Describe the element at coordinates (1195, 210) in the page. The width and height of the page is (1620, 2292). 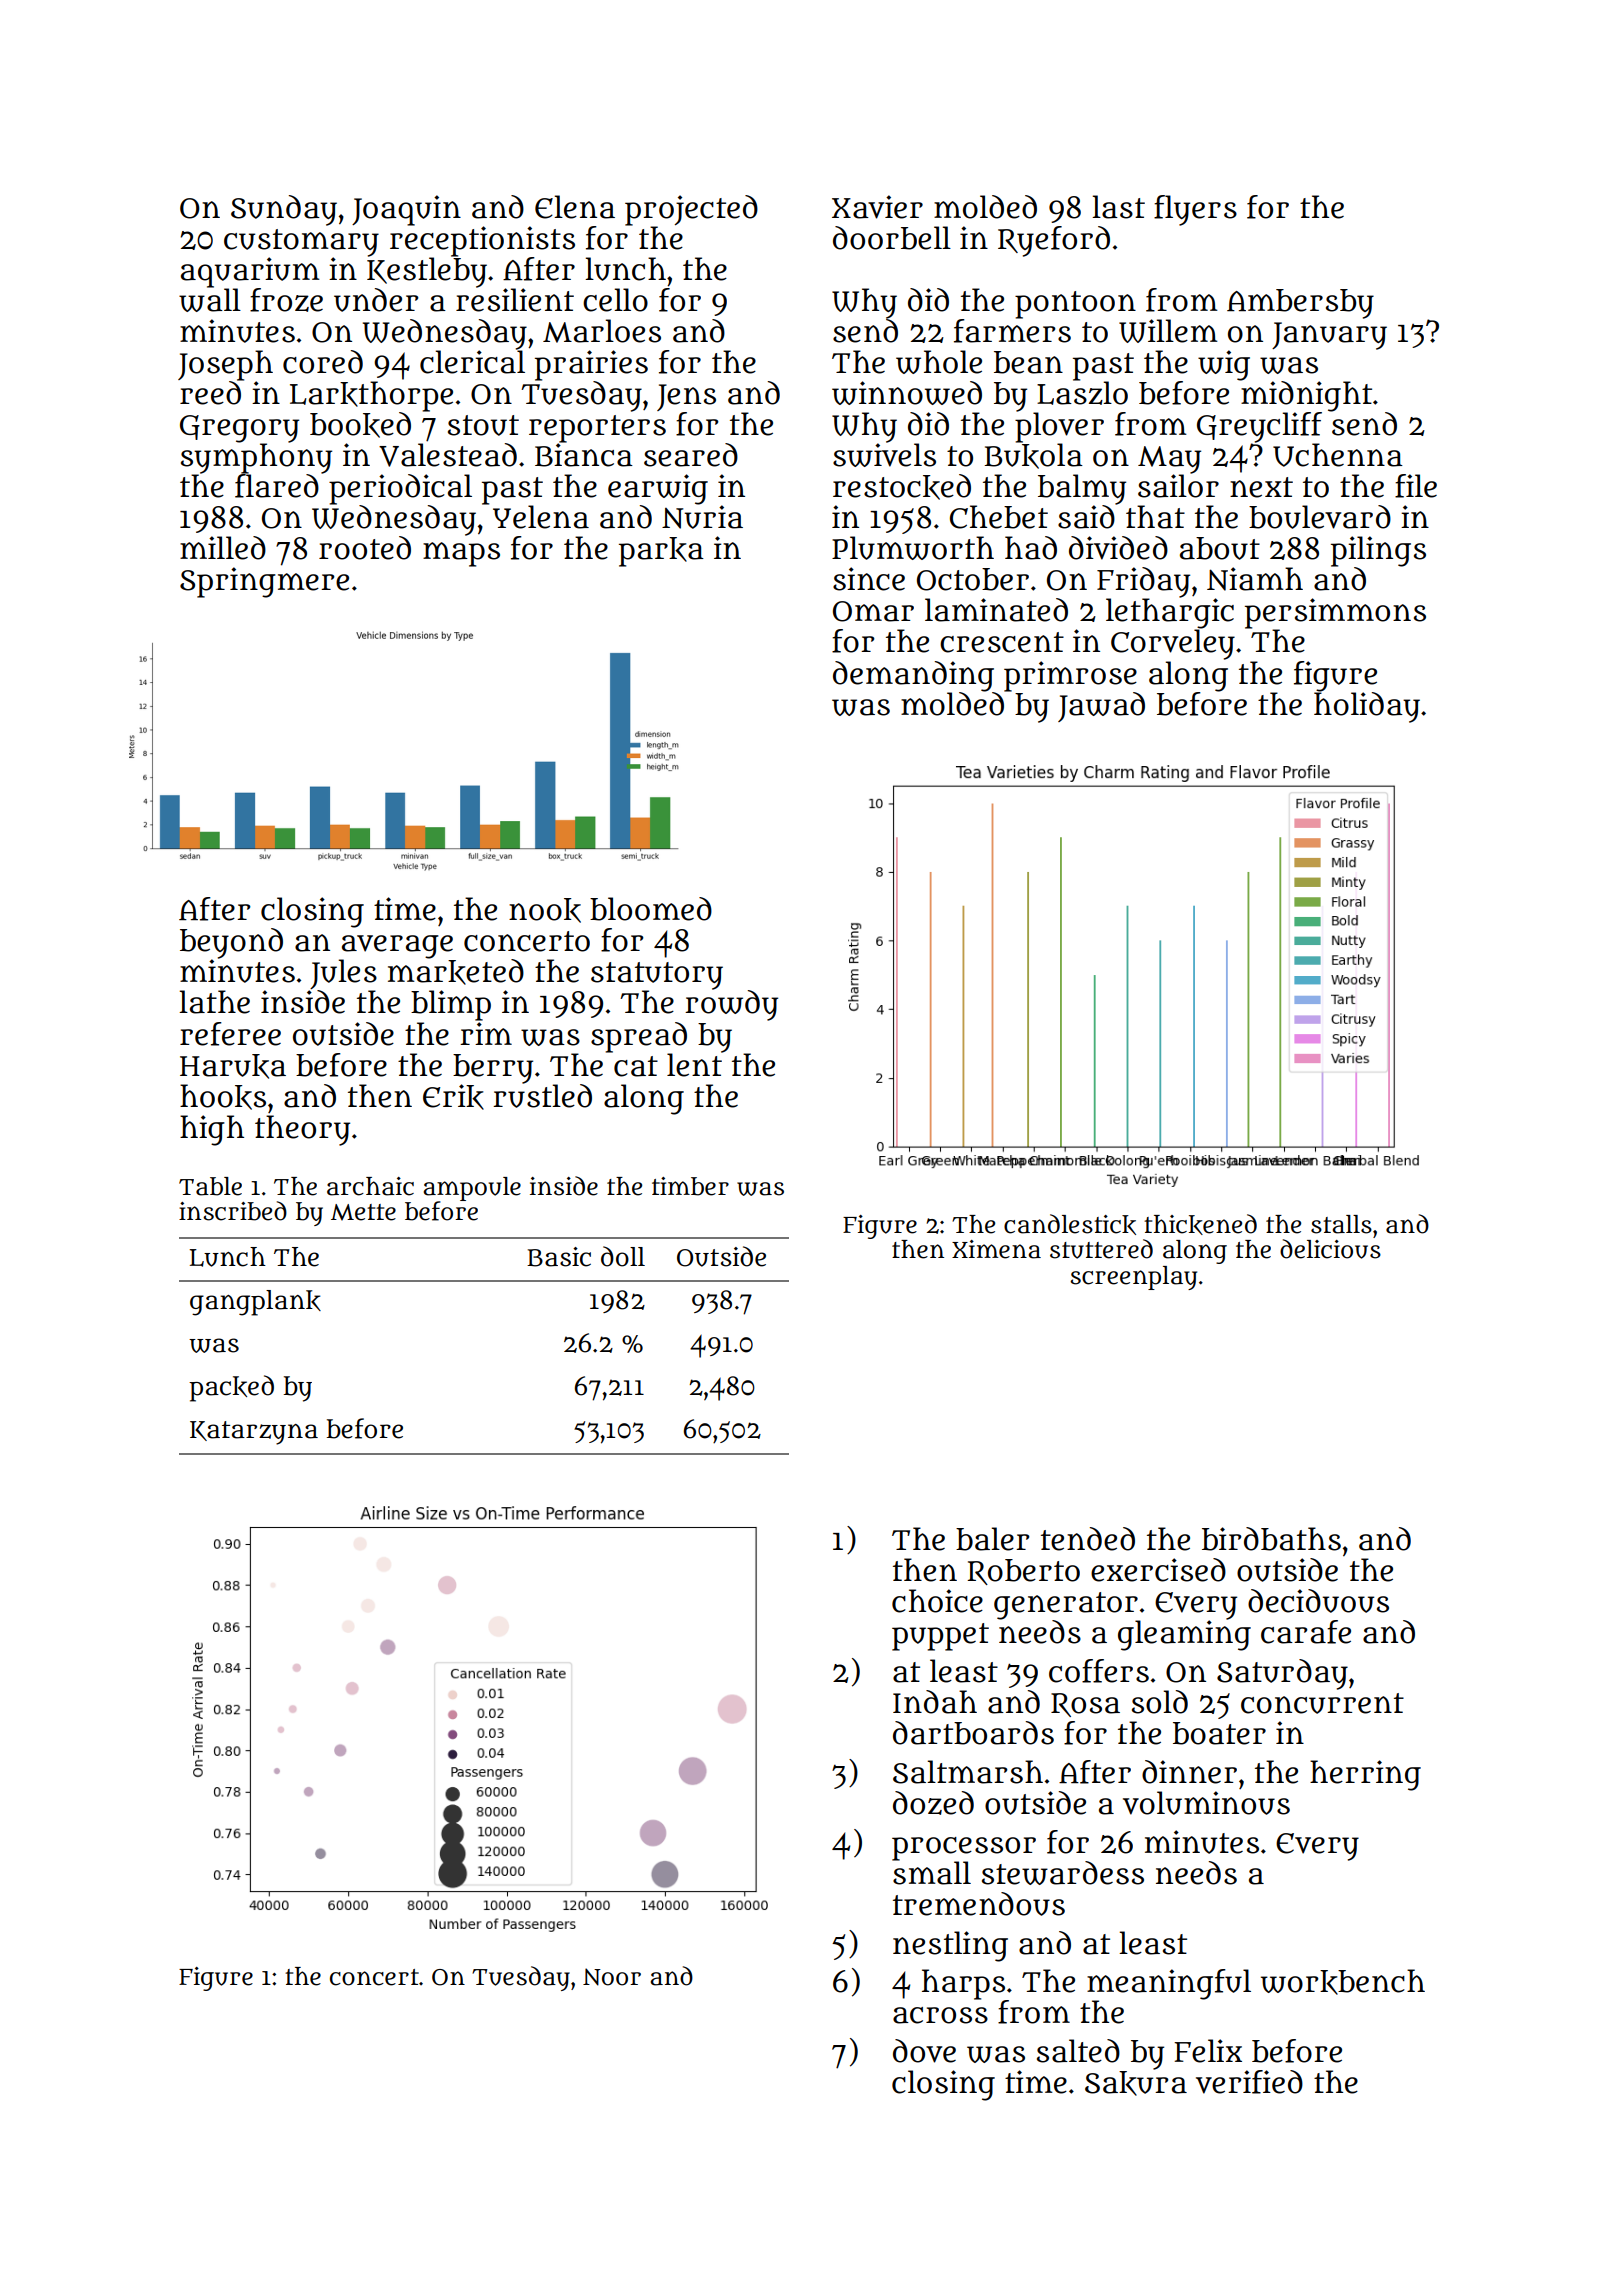
I see `flyers` at that location.
